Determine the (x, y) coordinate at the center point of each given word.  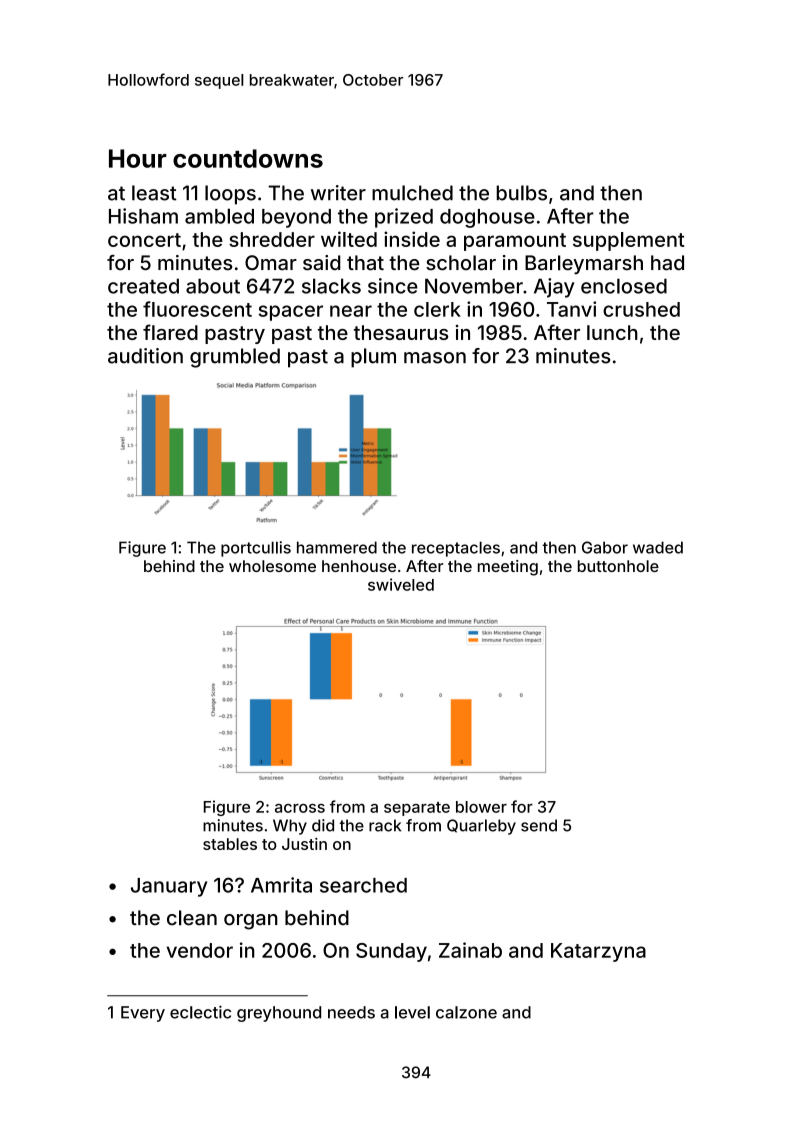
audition (145, 356)
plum (373, 358)
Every (143, 1014)
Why (290, 827)
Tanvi (571, 309)
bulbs (521, 193)
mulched (412, 193)
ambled (219, 216)
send (539, 825)
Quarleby (481, 827)
